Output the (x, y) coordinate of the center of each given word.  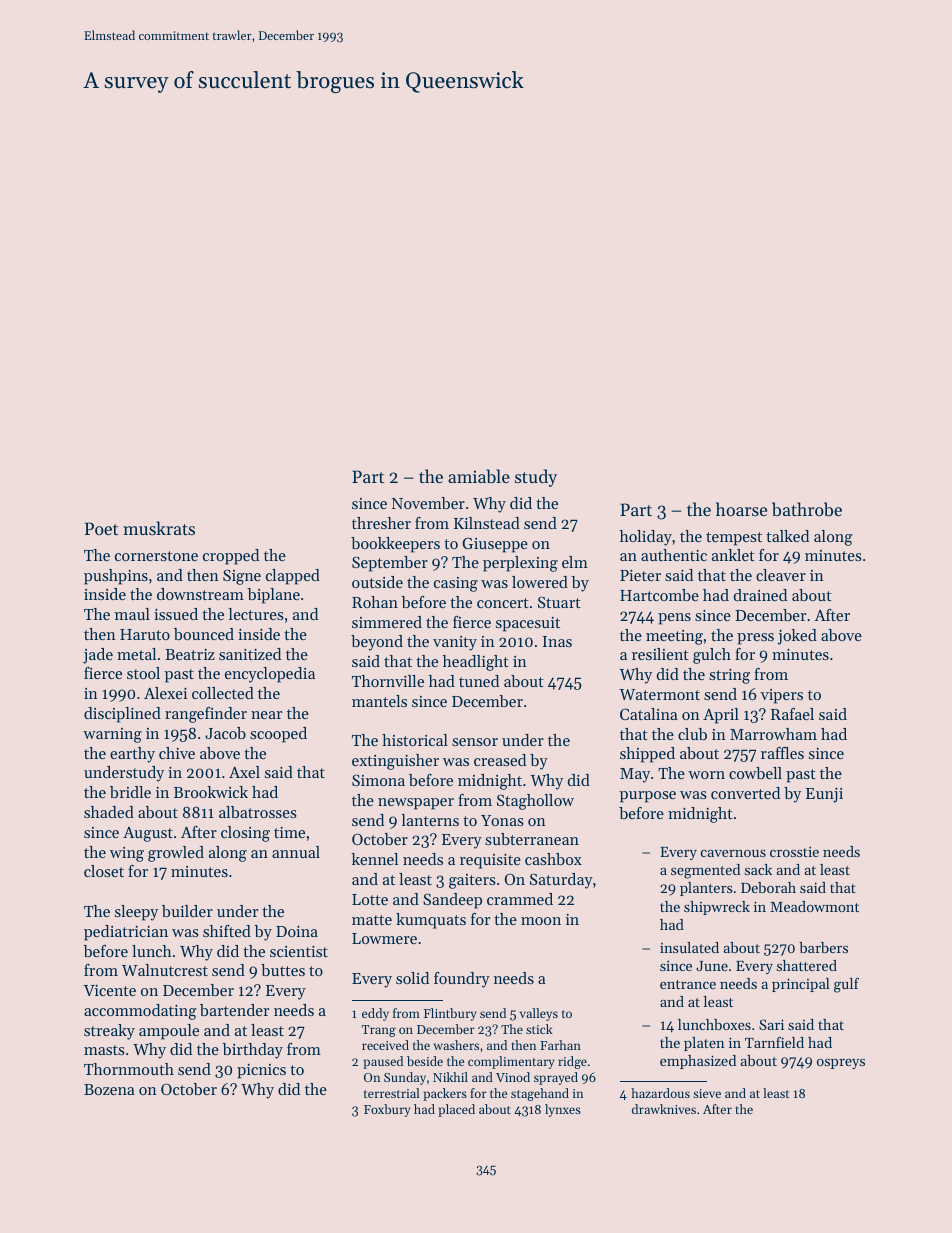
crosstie (794, 851)
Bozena (109, 1089)
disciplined (122, 715)
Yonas (502, 820)
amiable (479, 476)
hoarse (741, 509)
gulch (712, 656)
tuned (479, 681)
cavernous (733, 853)
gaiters (472, 881)
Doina (297, 931)
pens (674, 619)
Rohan (375, 602)
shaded (109, 812)
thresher (381, 523)
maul (132, 614)
